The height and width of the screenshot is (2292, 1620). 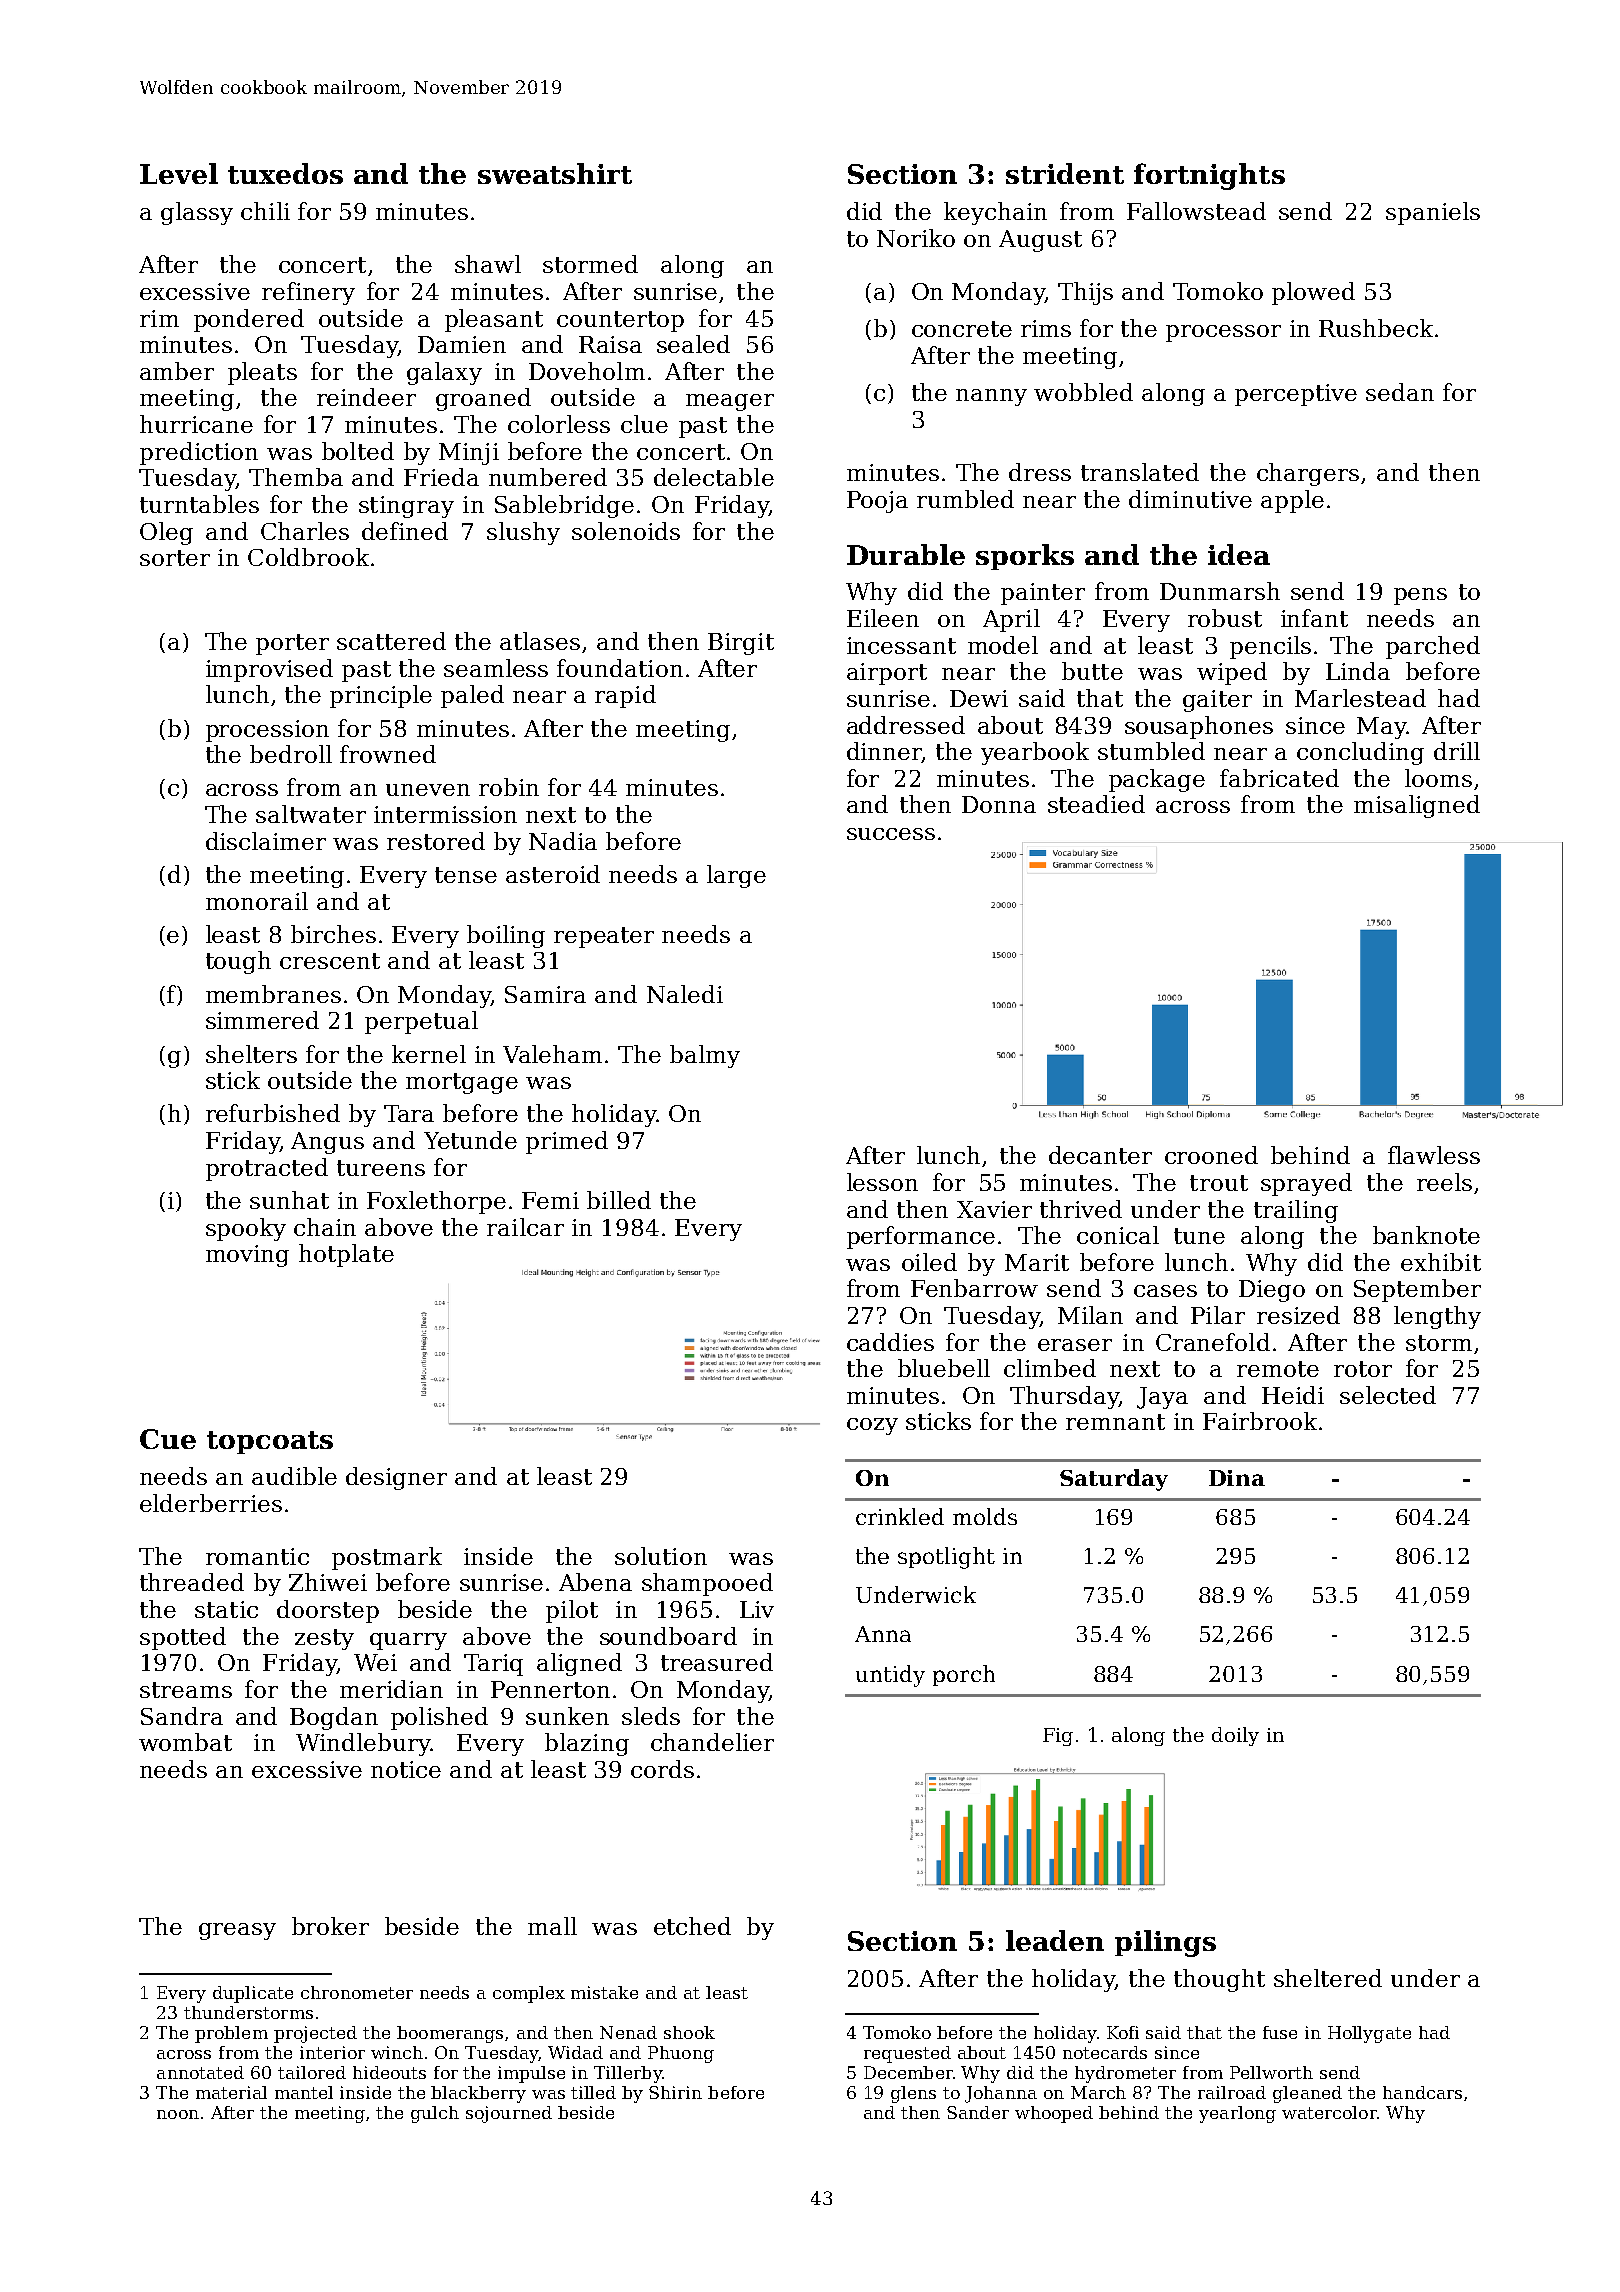 I want to click on exhibit, so click(x=1441, y=1262).
